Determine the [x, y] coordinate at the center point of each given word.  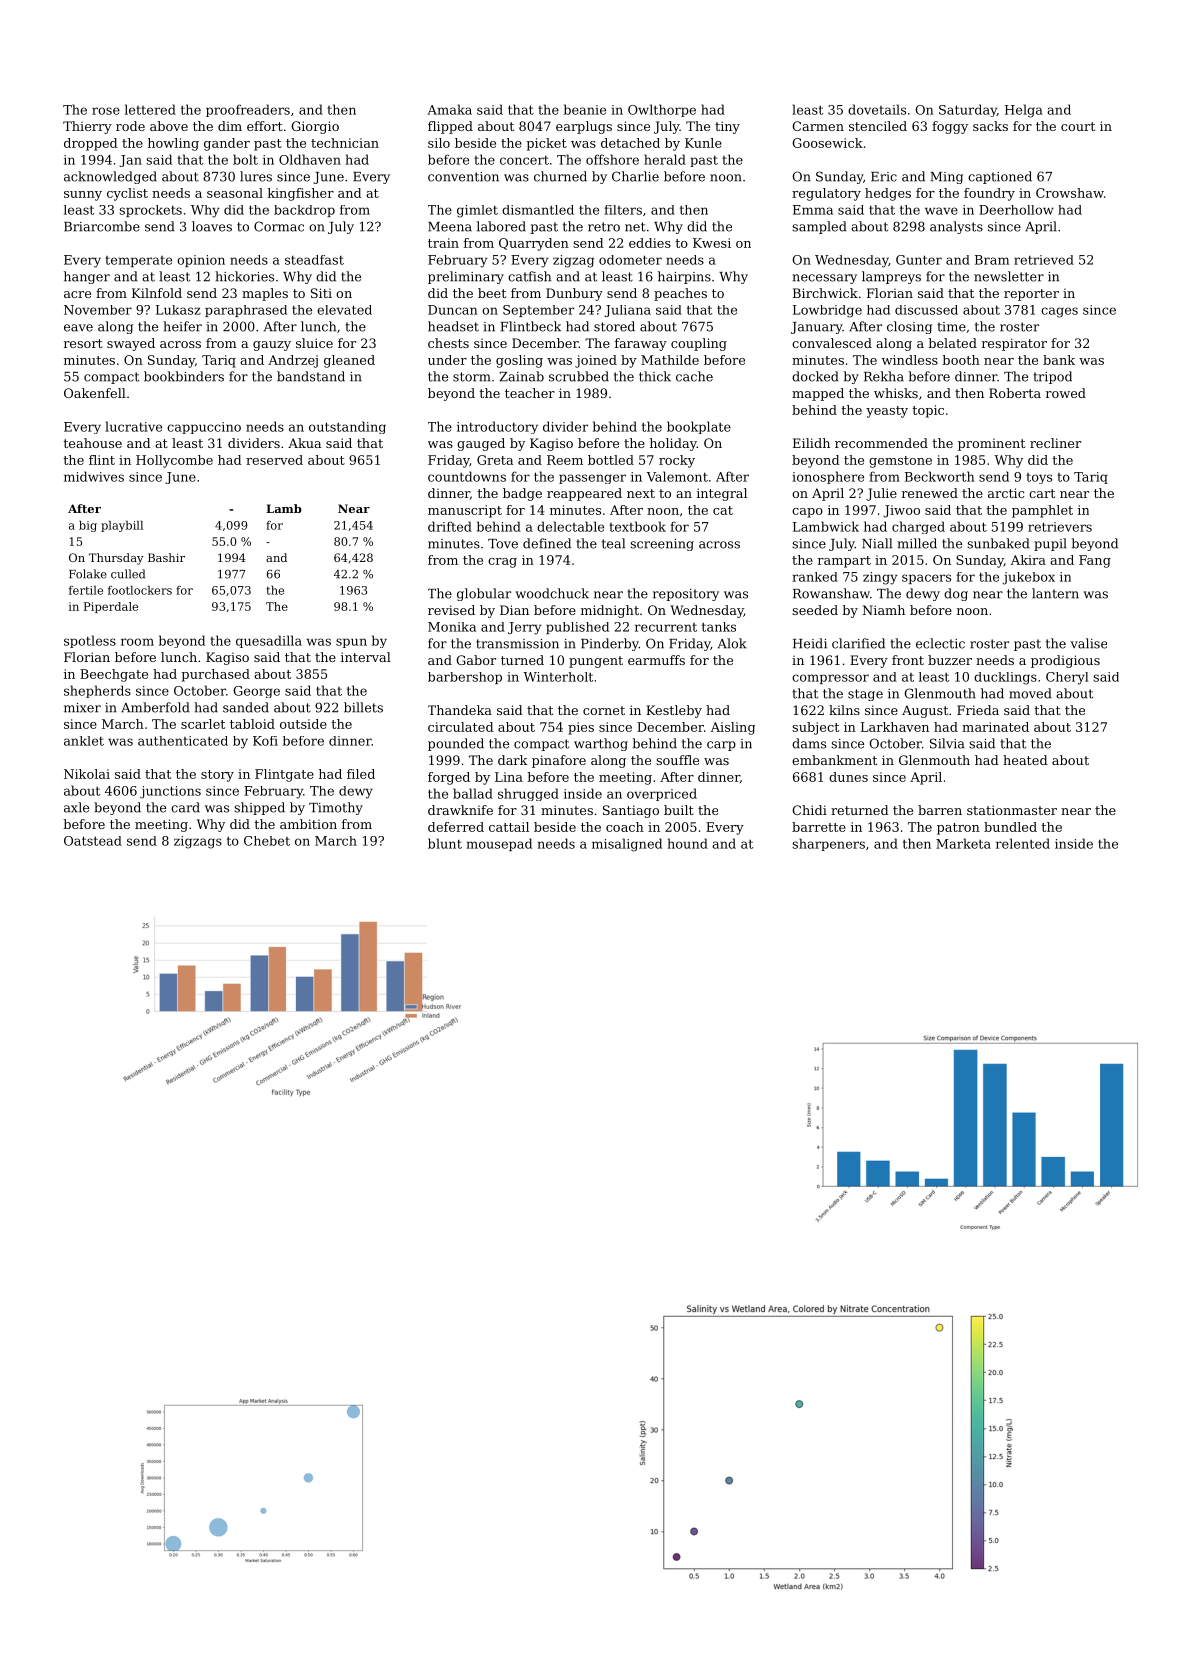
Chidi [809, 810]
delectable [570, 526]
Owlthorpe [662, 110]
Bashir [166, 557]
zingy [880, 578]
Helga [1024, 111]
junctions [170, 792]
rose [106, 111]
